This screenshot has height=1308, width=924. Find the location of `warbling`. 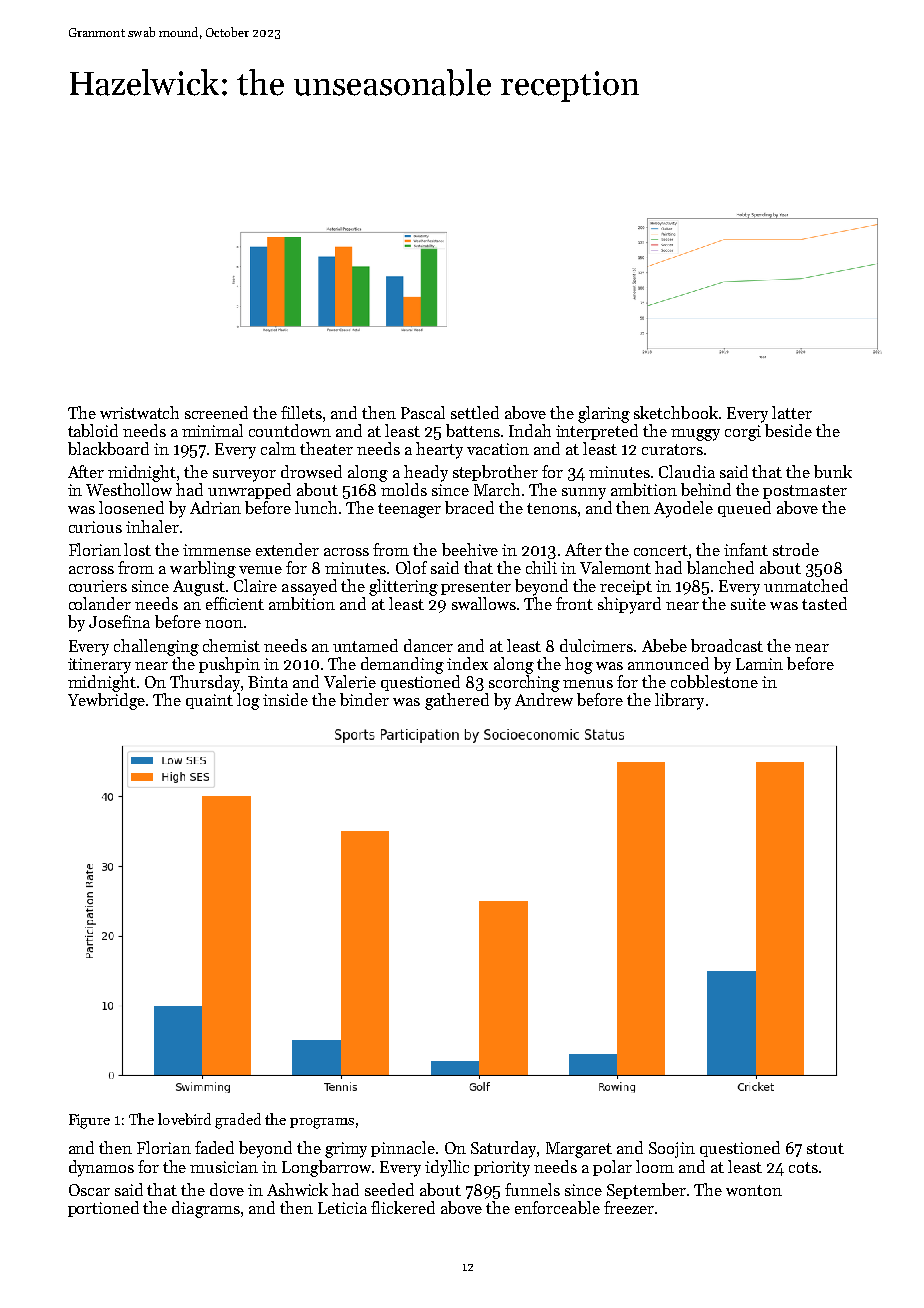

warbling is located at coordinates (203, 569).
